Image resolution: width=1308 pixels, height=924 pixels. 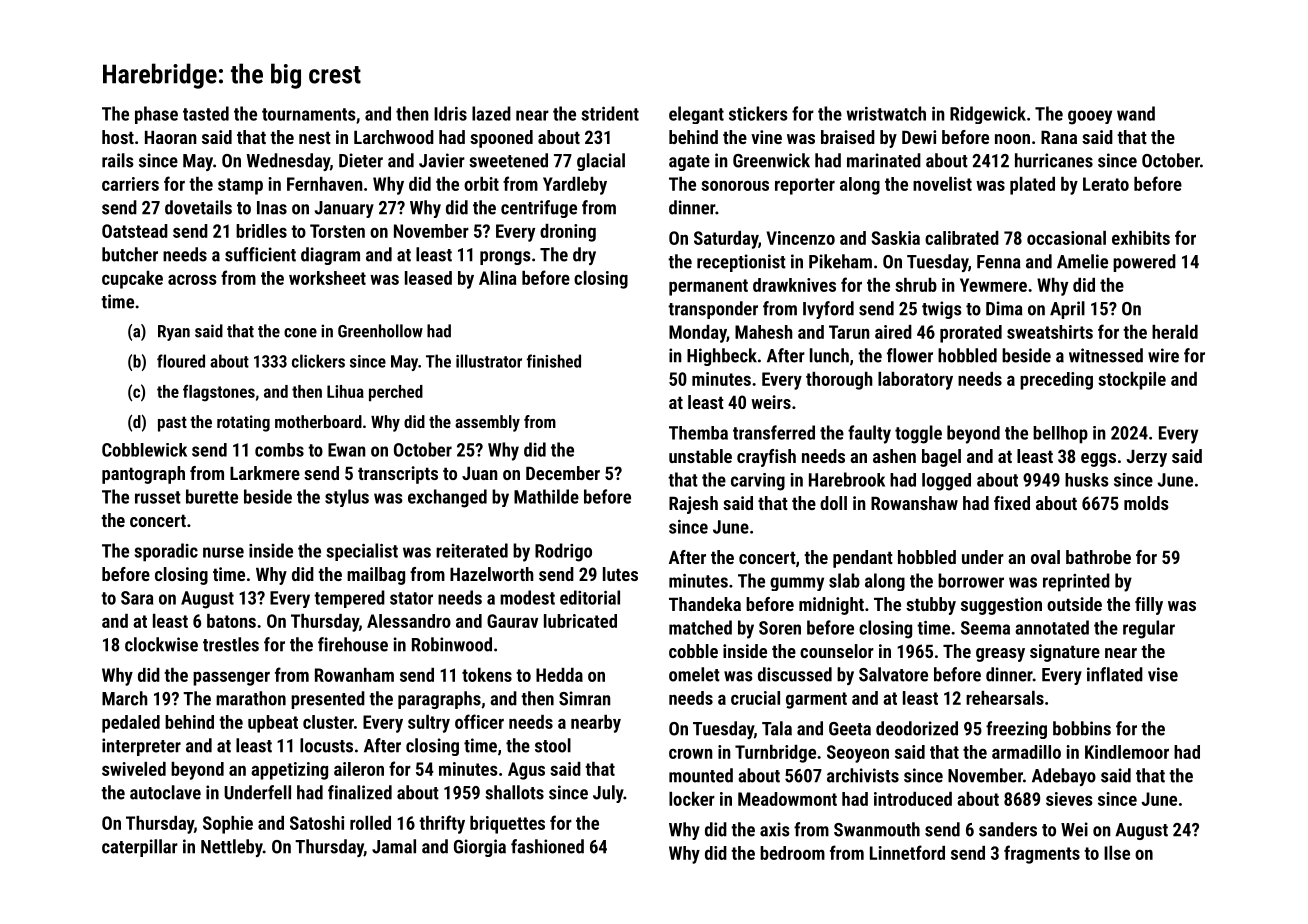 I want to click on matched, so click(x=700, y=627).
